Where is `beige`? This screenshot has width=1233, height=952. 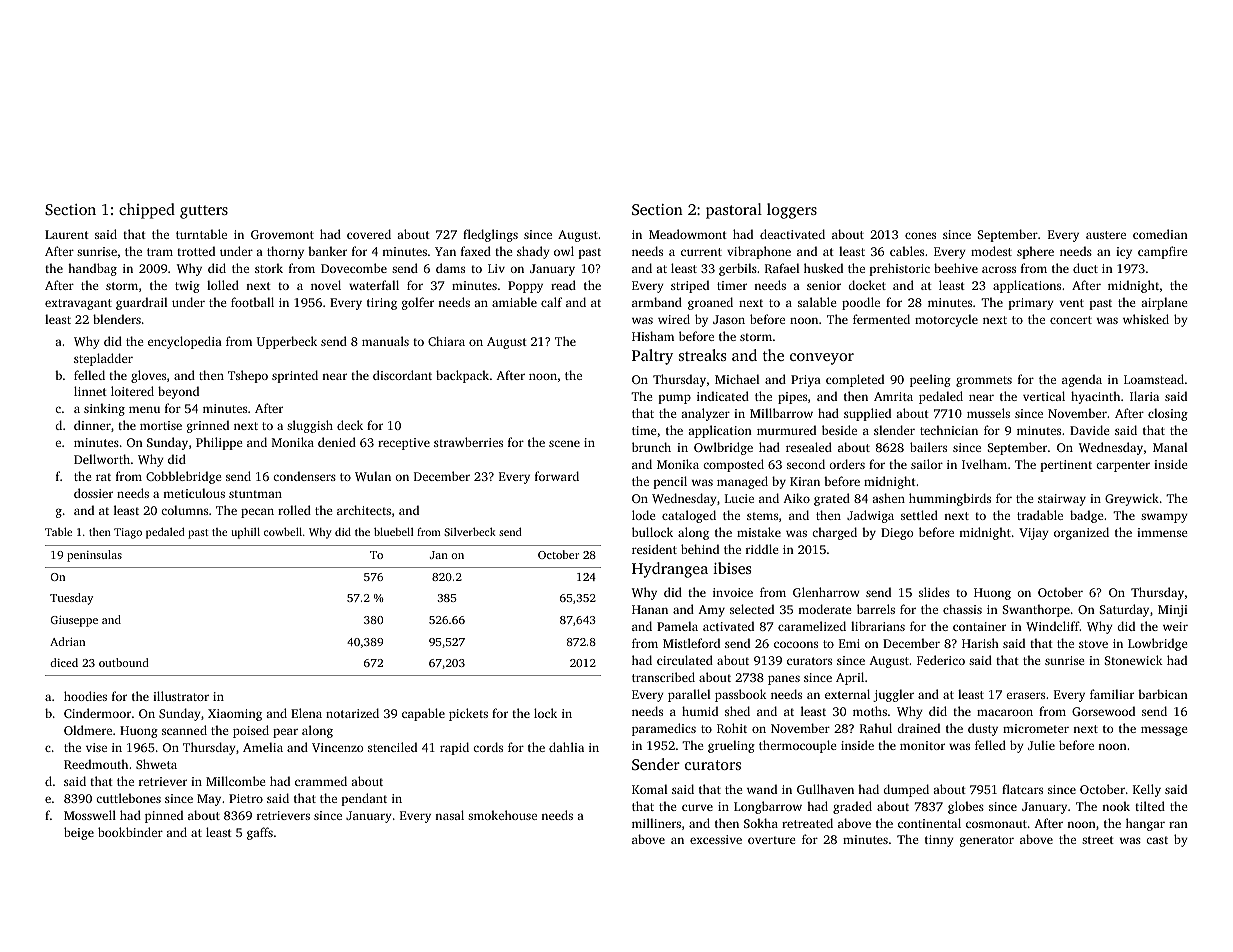 beige is located at coordinates (79, 833).
